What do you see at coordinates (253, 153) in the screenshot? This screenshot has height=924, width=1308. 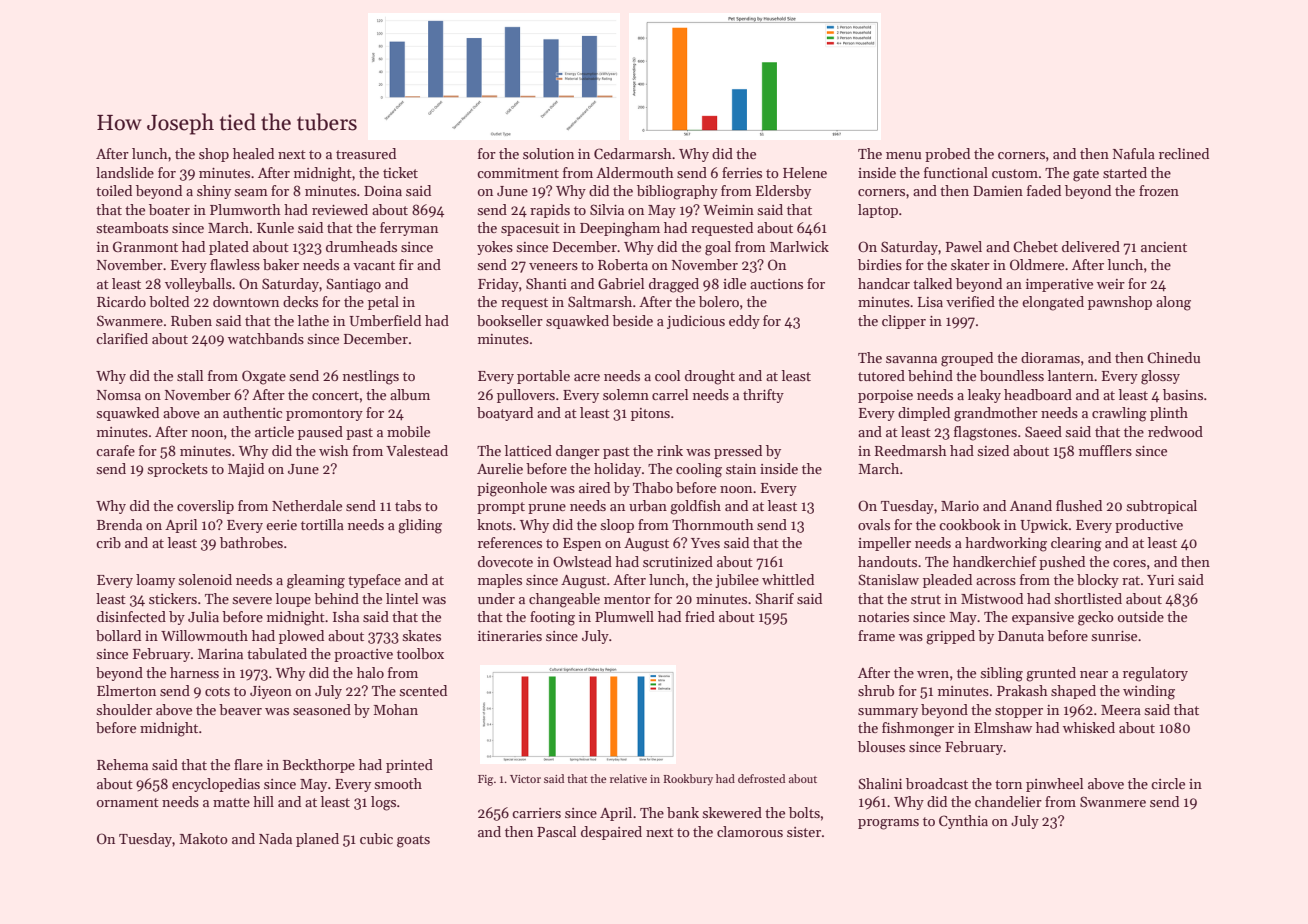 I see `healed` at bounding box center [253, 153].
